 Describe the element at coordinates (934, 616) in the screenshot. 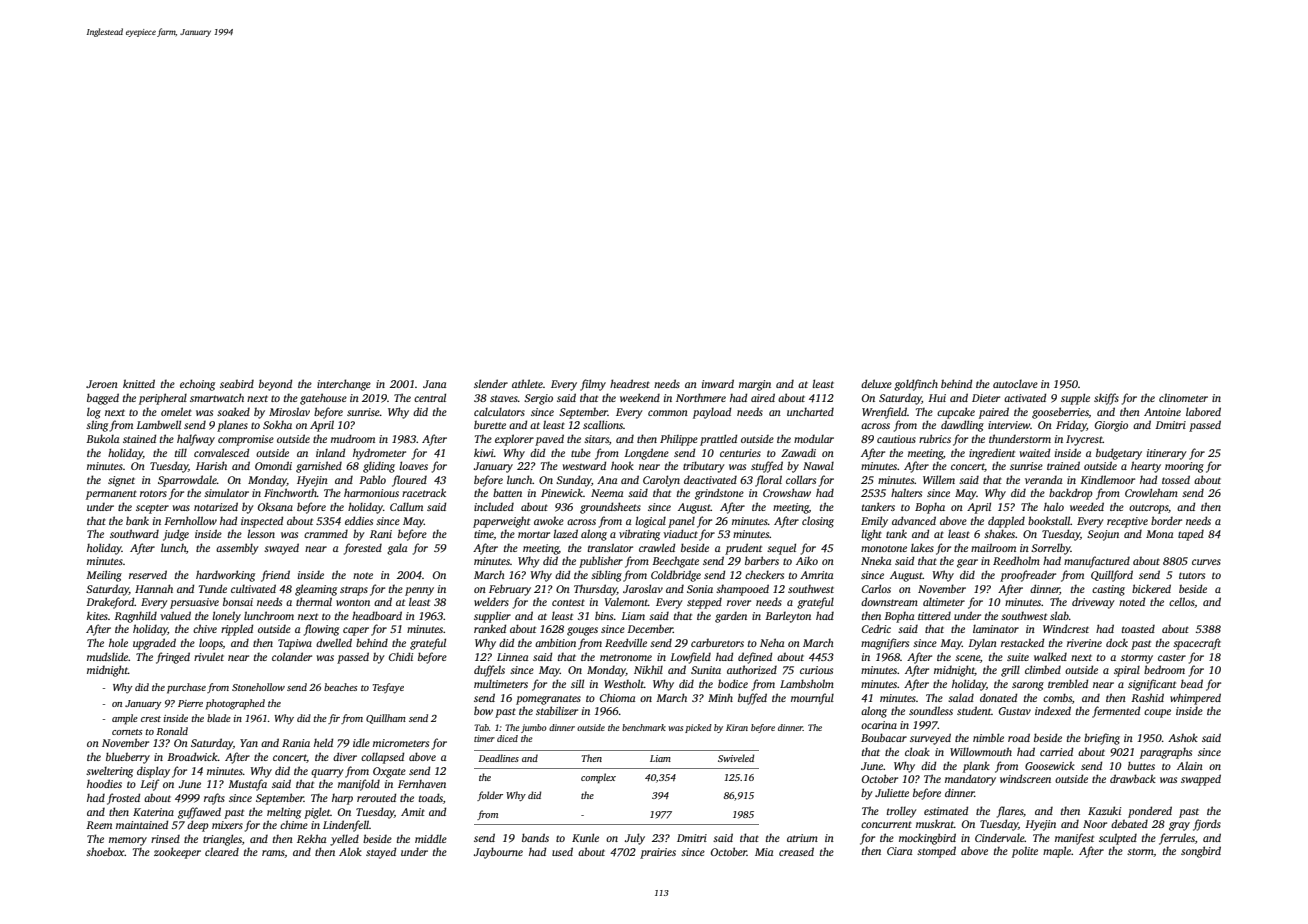

I see `tittered` at that location.
